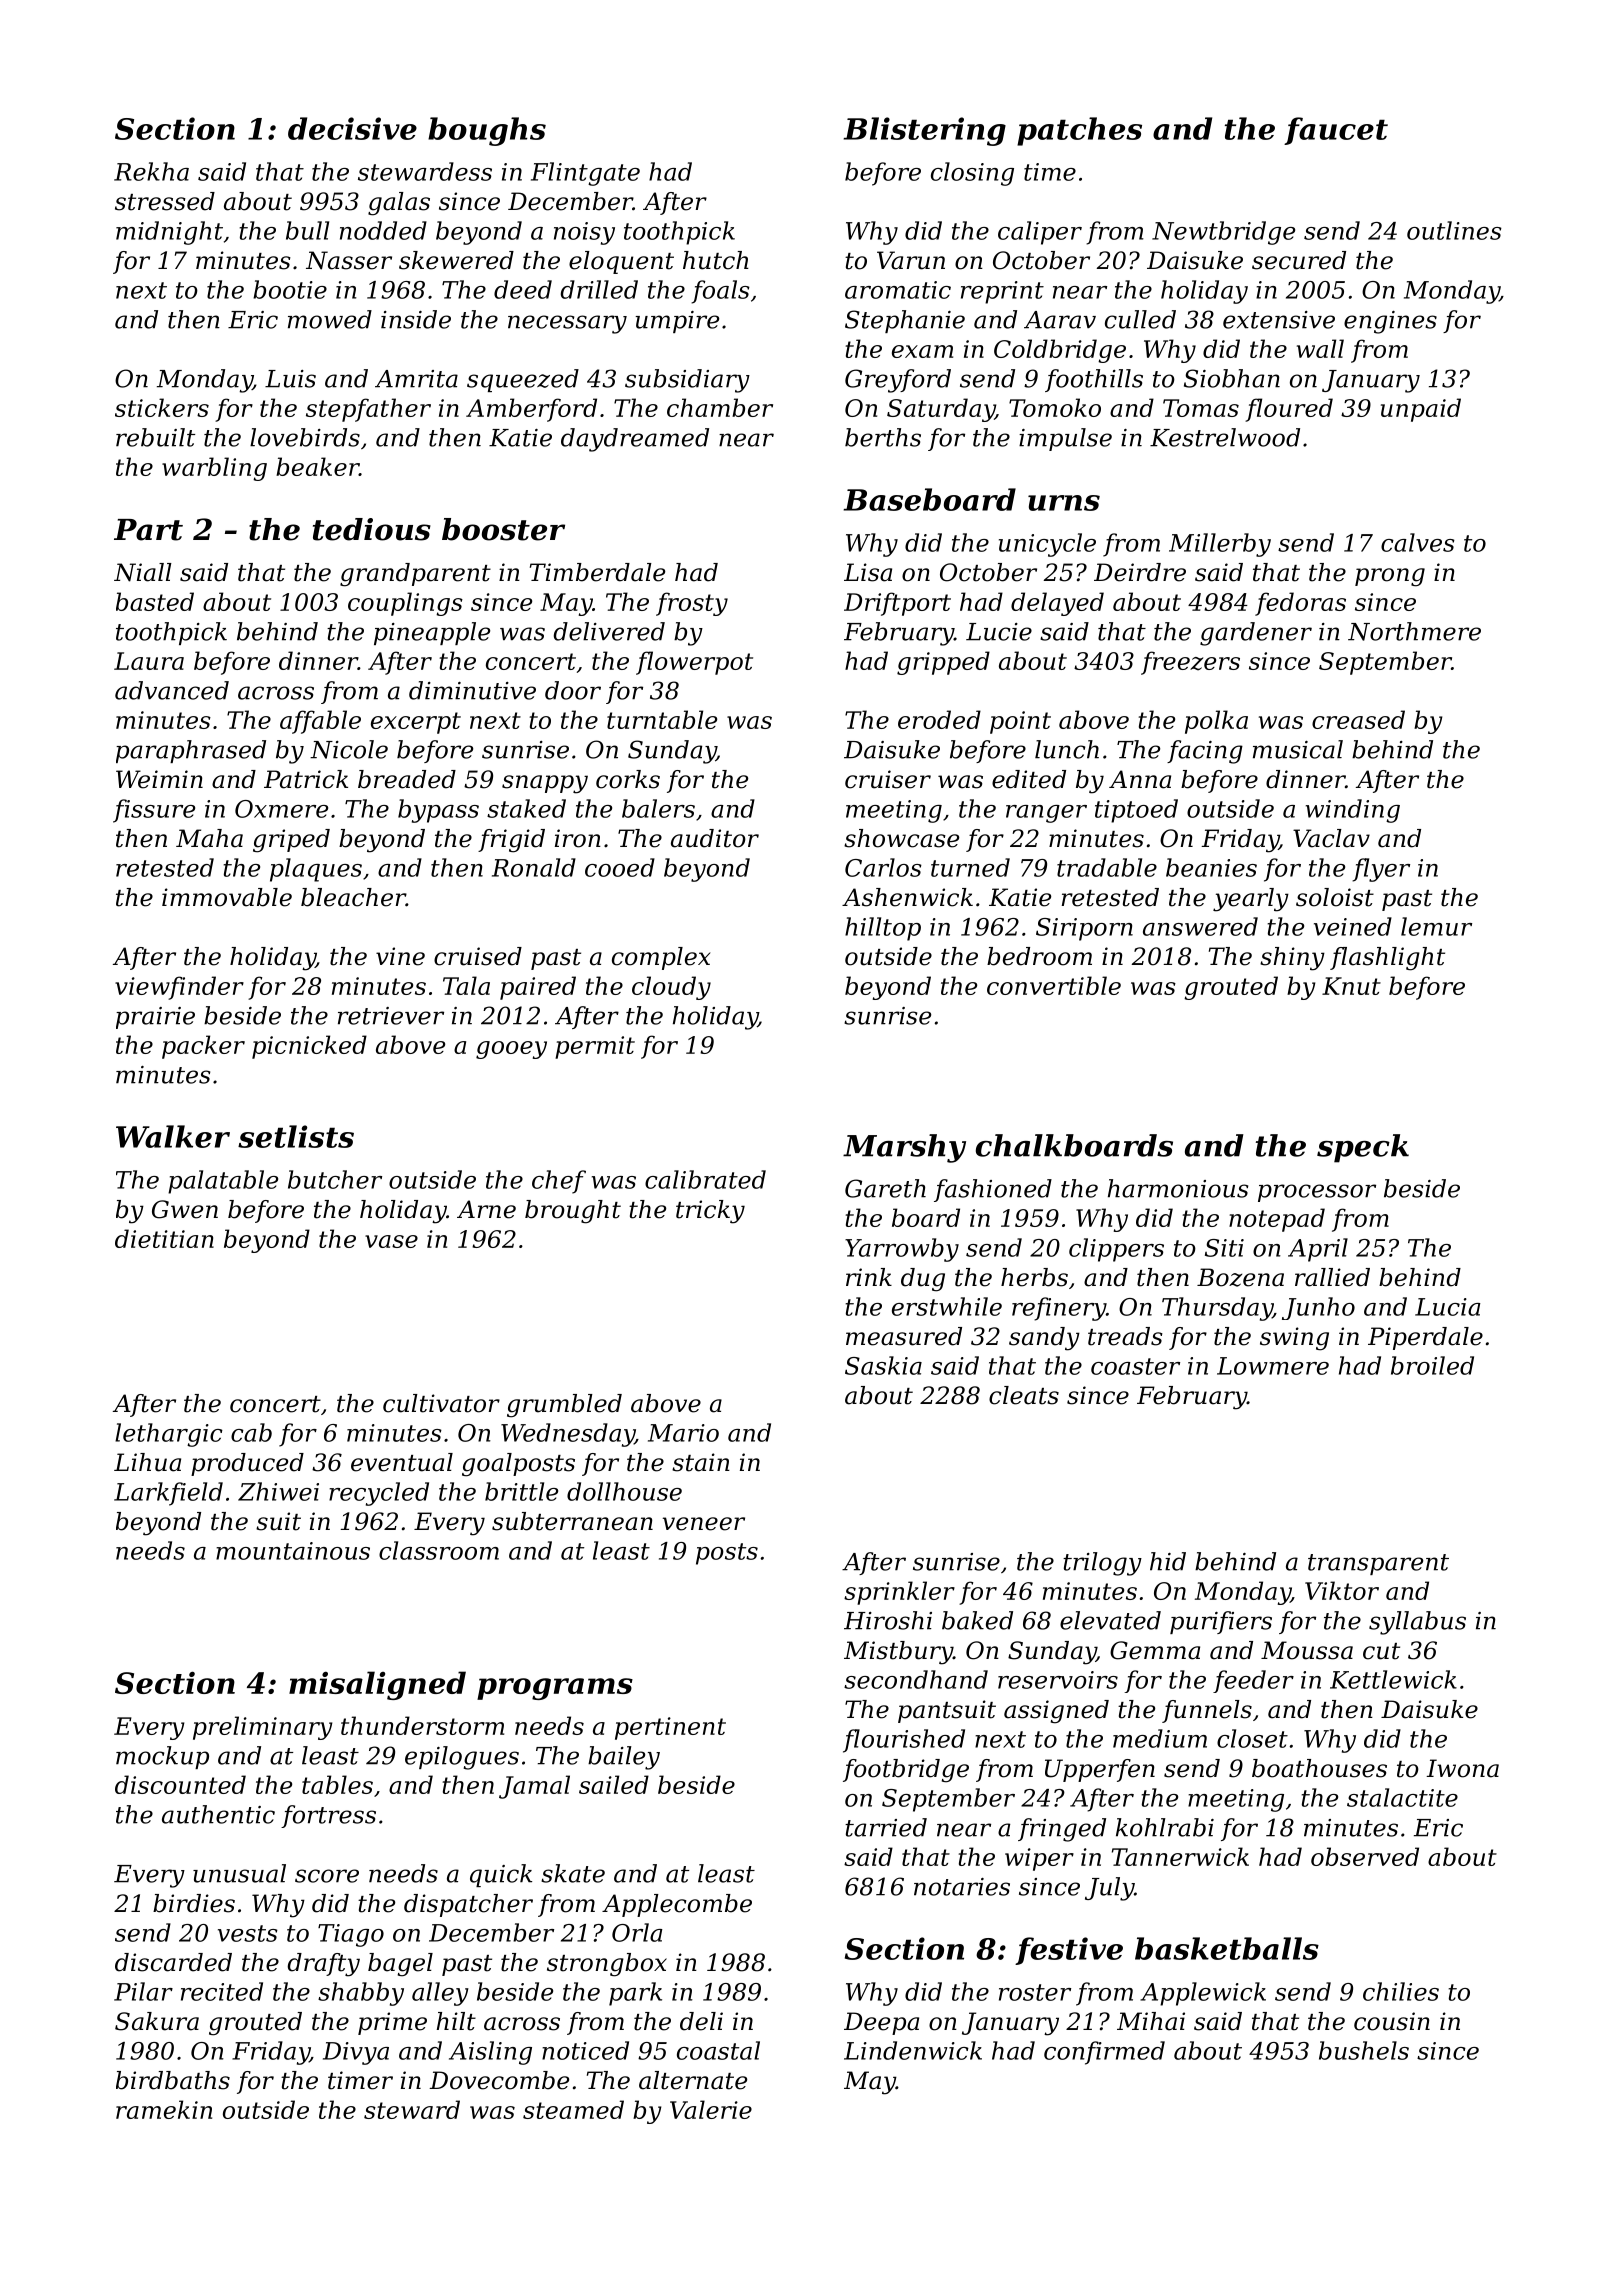  Describe the element at coordinates (925, 131) in the document. I see `Blistering` at that location.
